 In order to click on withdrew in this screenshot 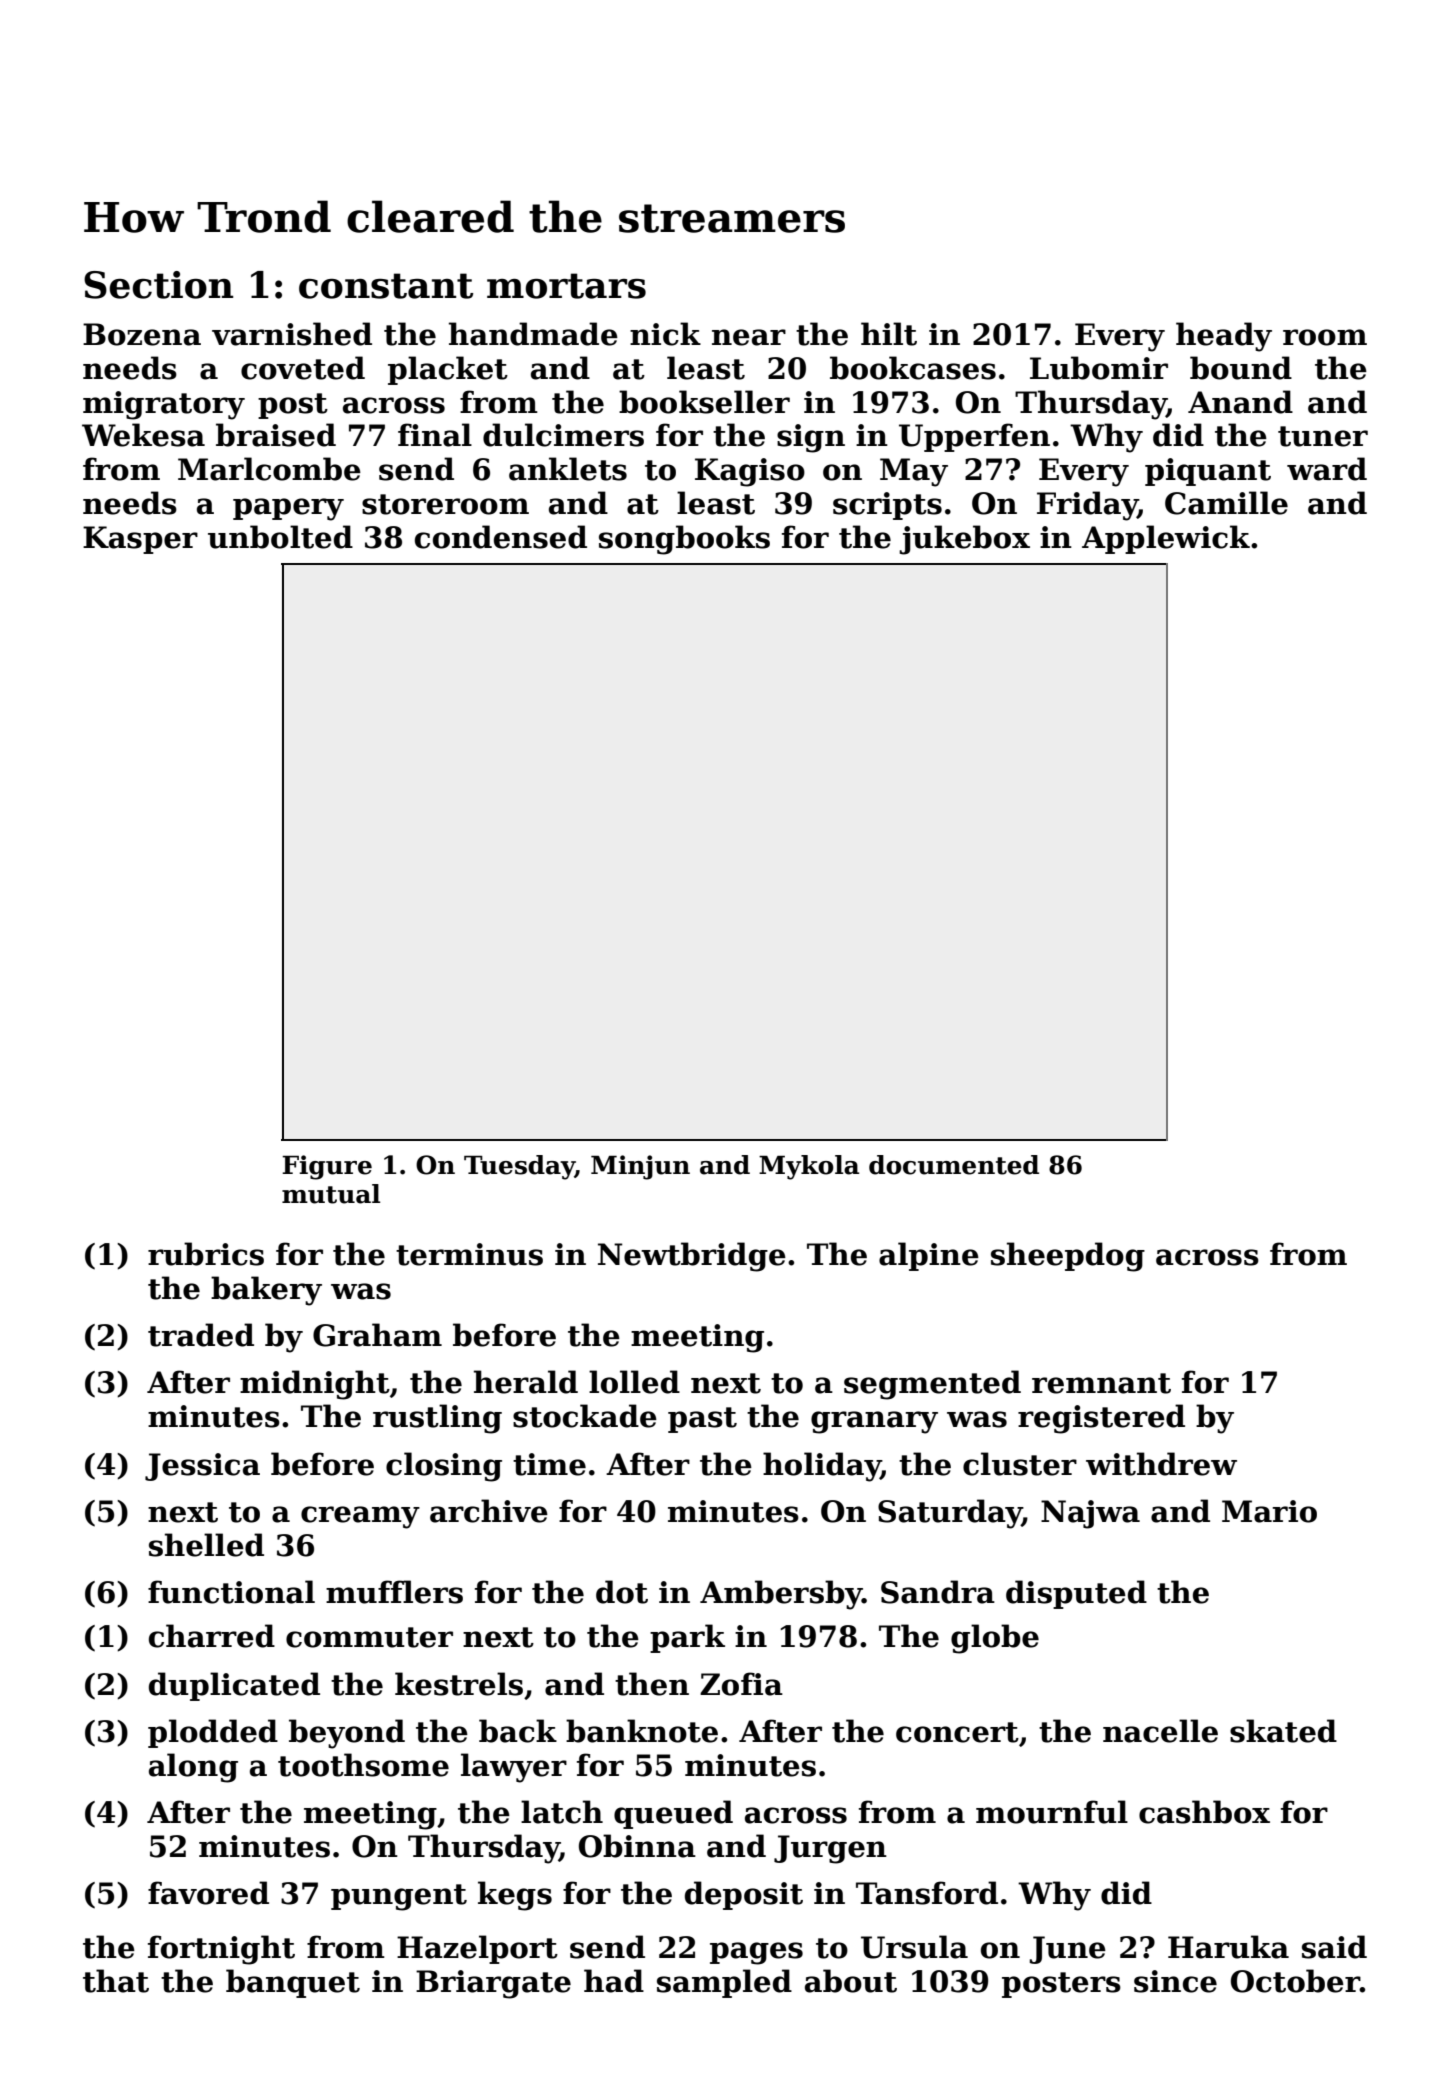, I will do `click(1161, 1464)`.
